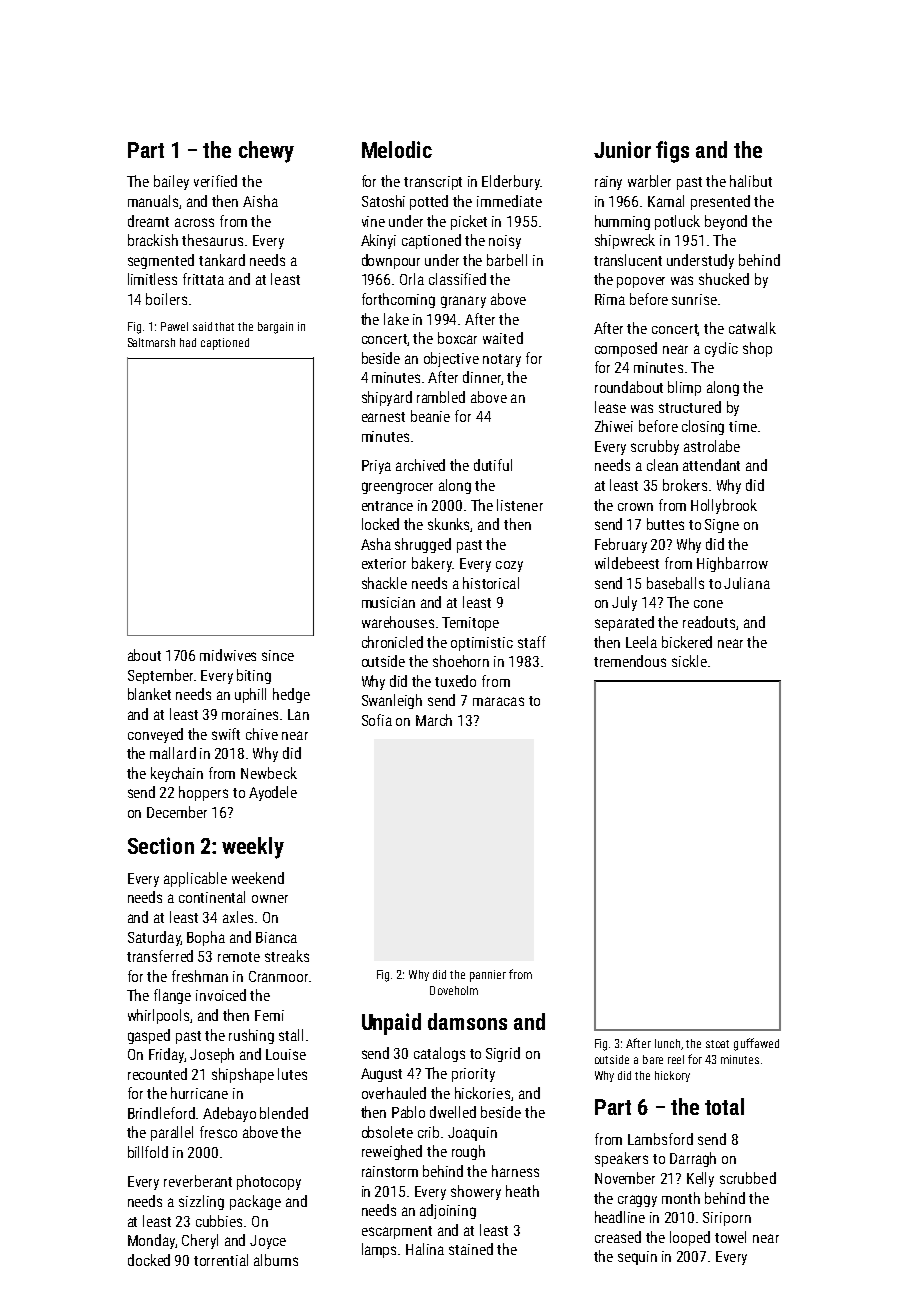 The height and width of the screenshot is (1316, 908). I want to click on hickories, so click(482, 1093).
